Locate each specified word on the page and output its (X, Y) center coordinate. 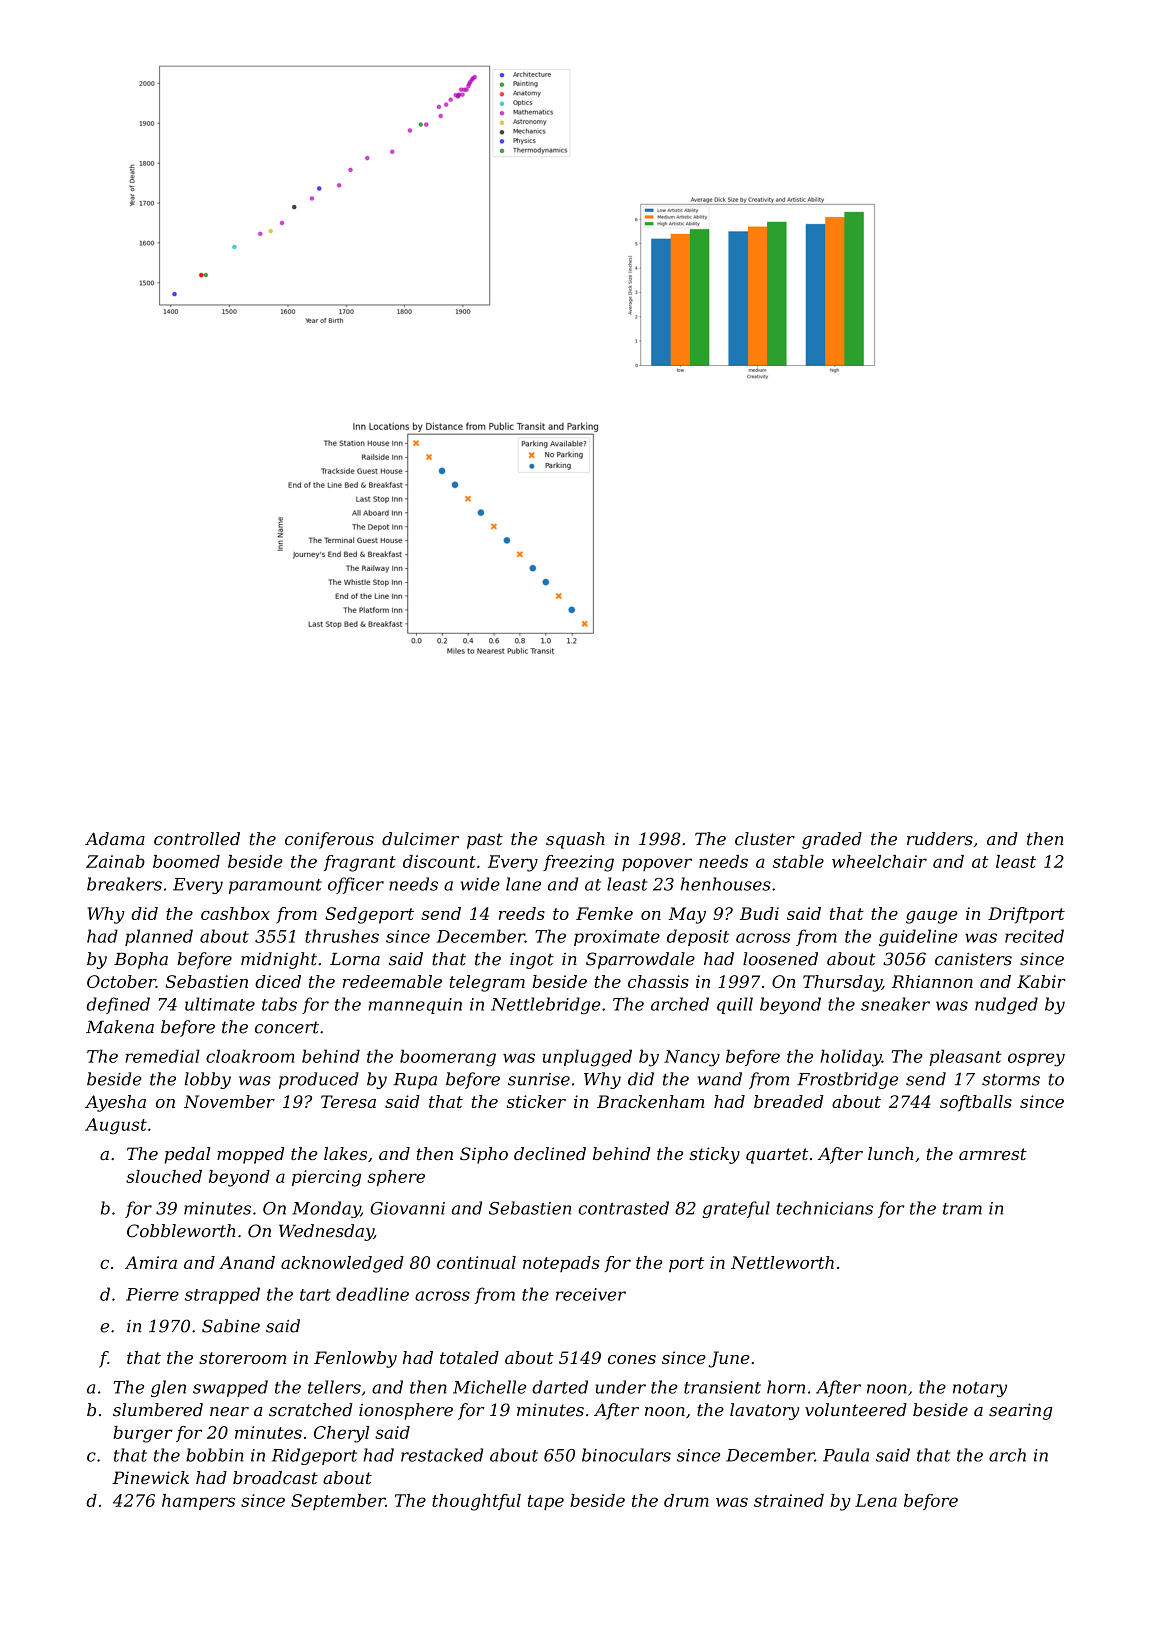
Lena (876, 1500)
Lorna (355, 959)
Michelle (489, 1387)
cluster (765, 839)
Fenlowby (355, 1359)
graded (832, 840)
